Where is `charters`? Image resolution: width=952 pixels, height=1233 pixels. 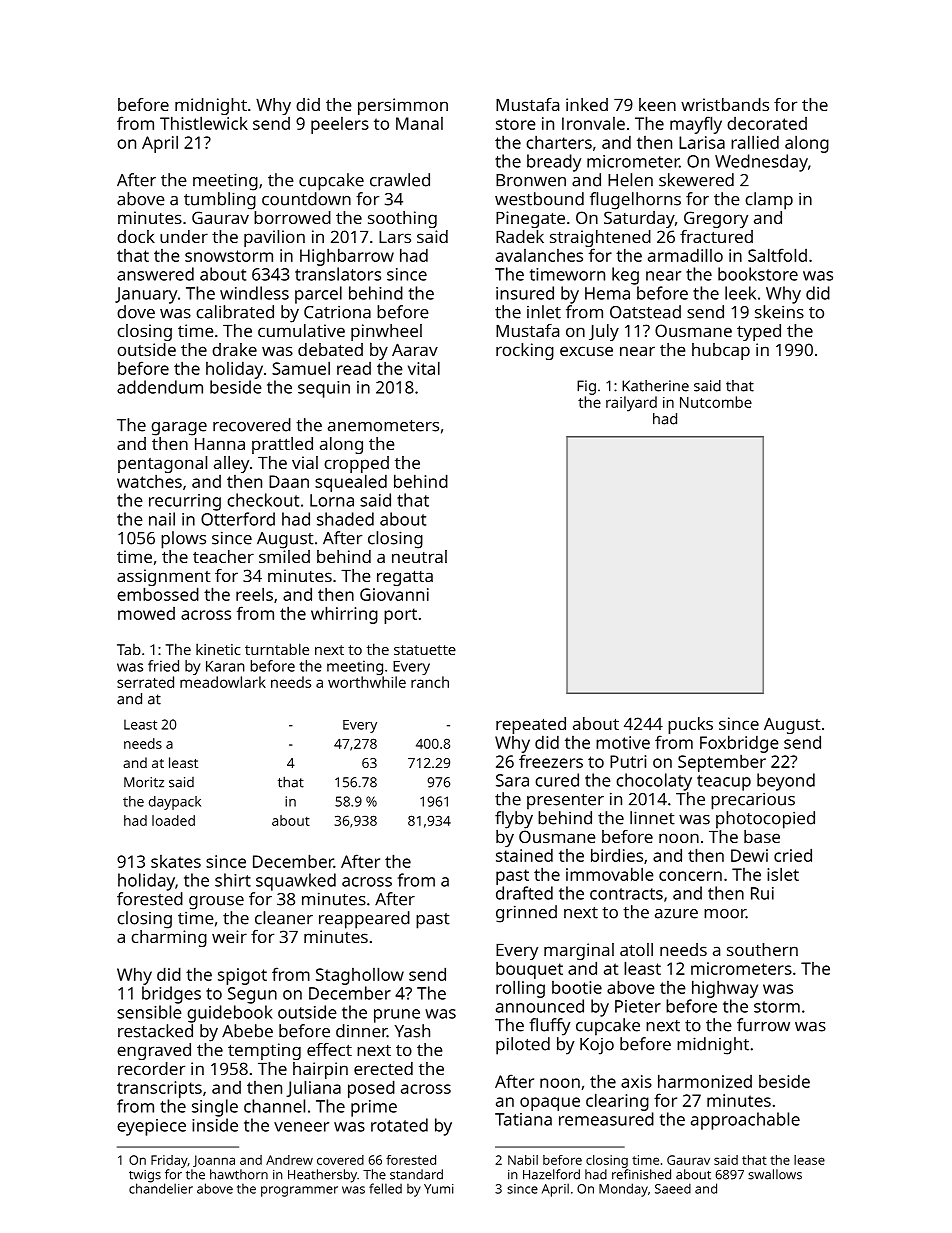 charters is located at coordinates (559, 142).
